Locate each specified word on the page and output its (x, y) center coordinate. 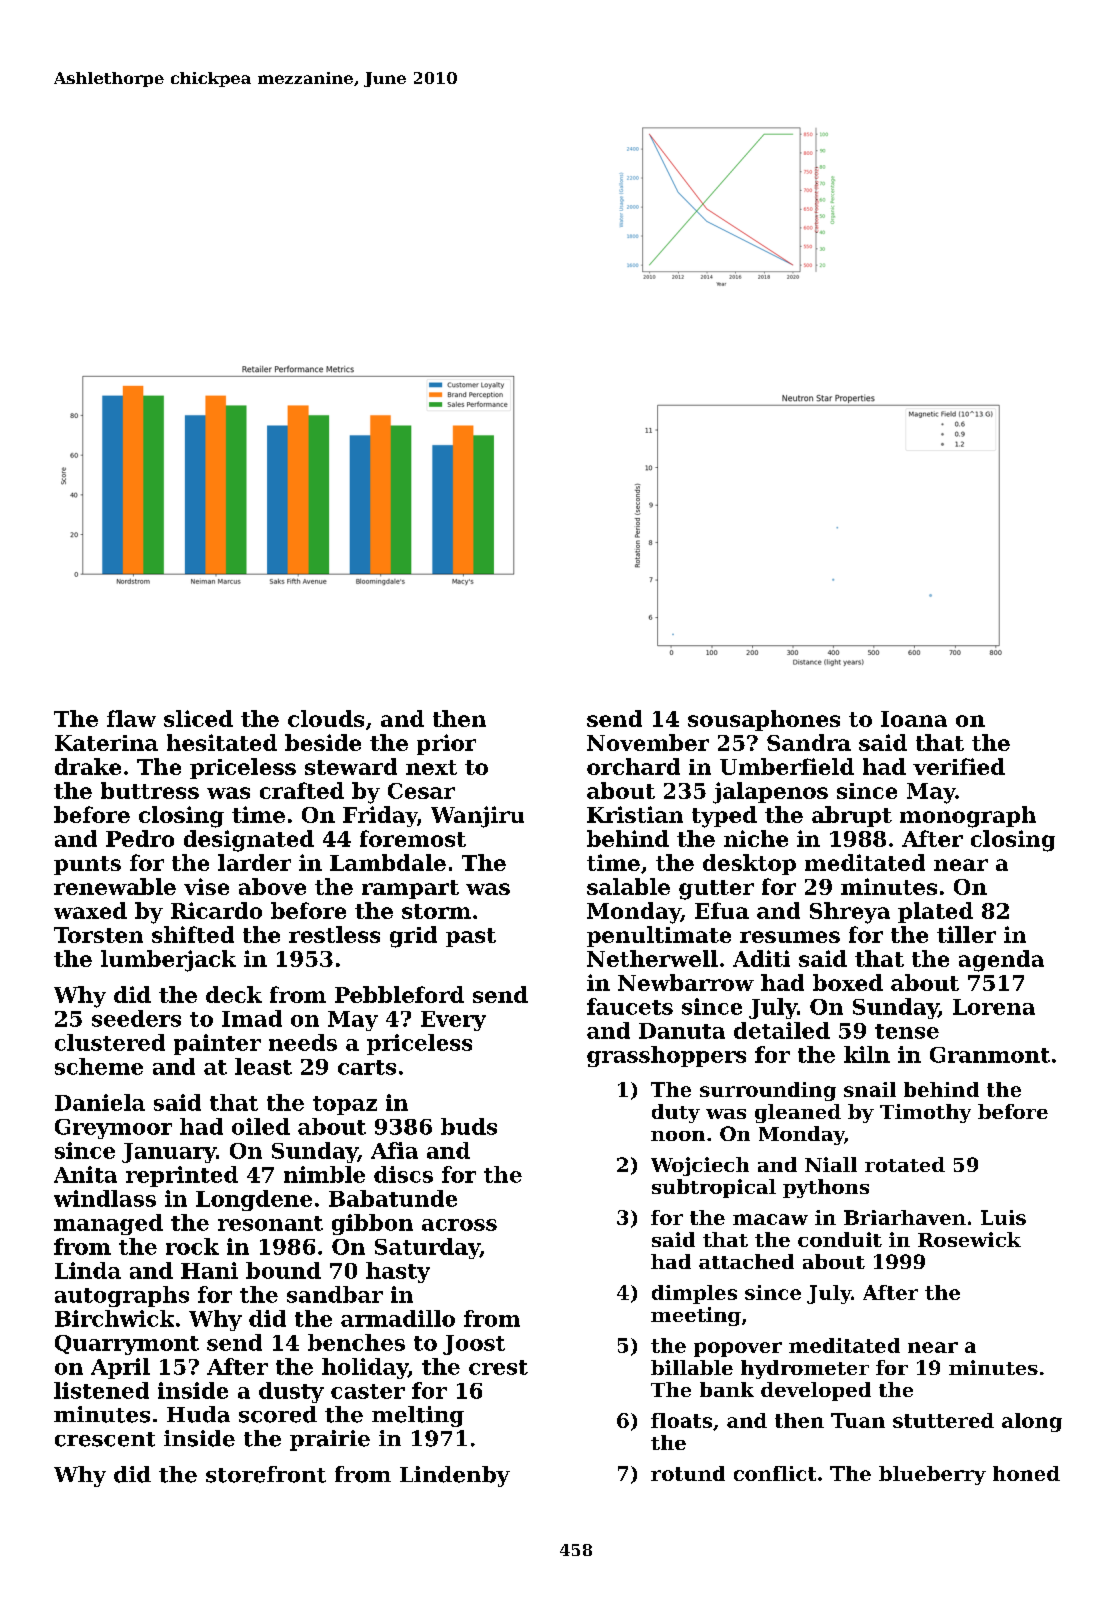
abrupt (852, 816)
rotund (688, 1473)
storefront (266, 1474)
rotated (905, 1164)
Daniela (100, 1102)
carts (367, 1067)
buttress (150, 790)
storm (436, 911)
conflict (775, 1473)
